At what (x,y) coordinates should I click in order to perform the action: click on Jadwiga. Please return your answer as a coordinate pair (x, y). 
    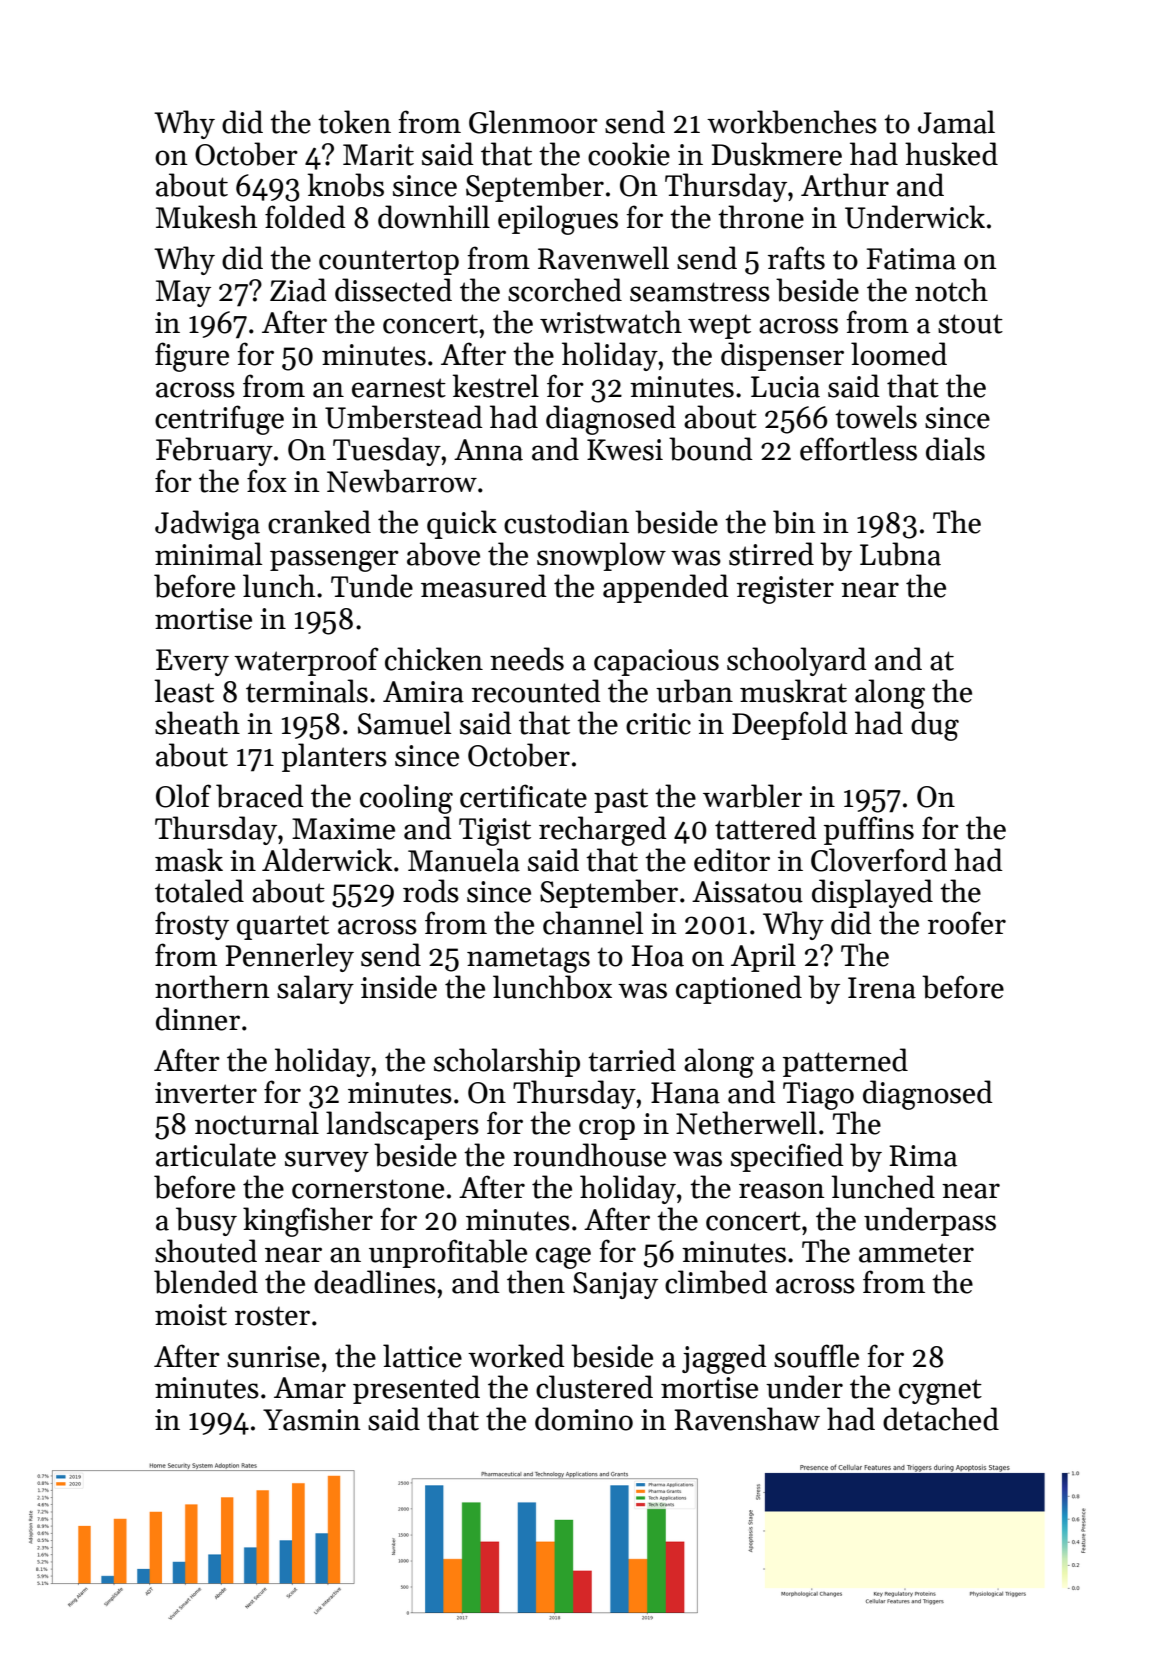
    Looking at the image, I should click on (207, 525).
